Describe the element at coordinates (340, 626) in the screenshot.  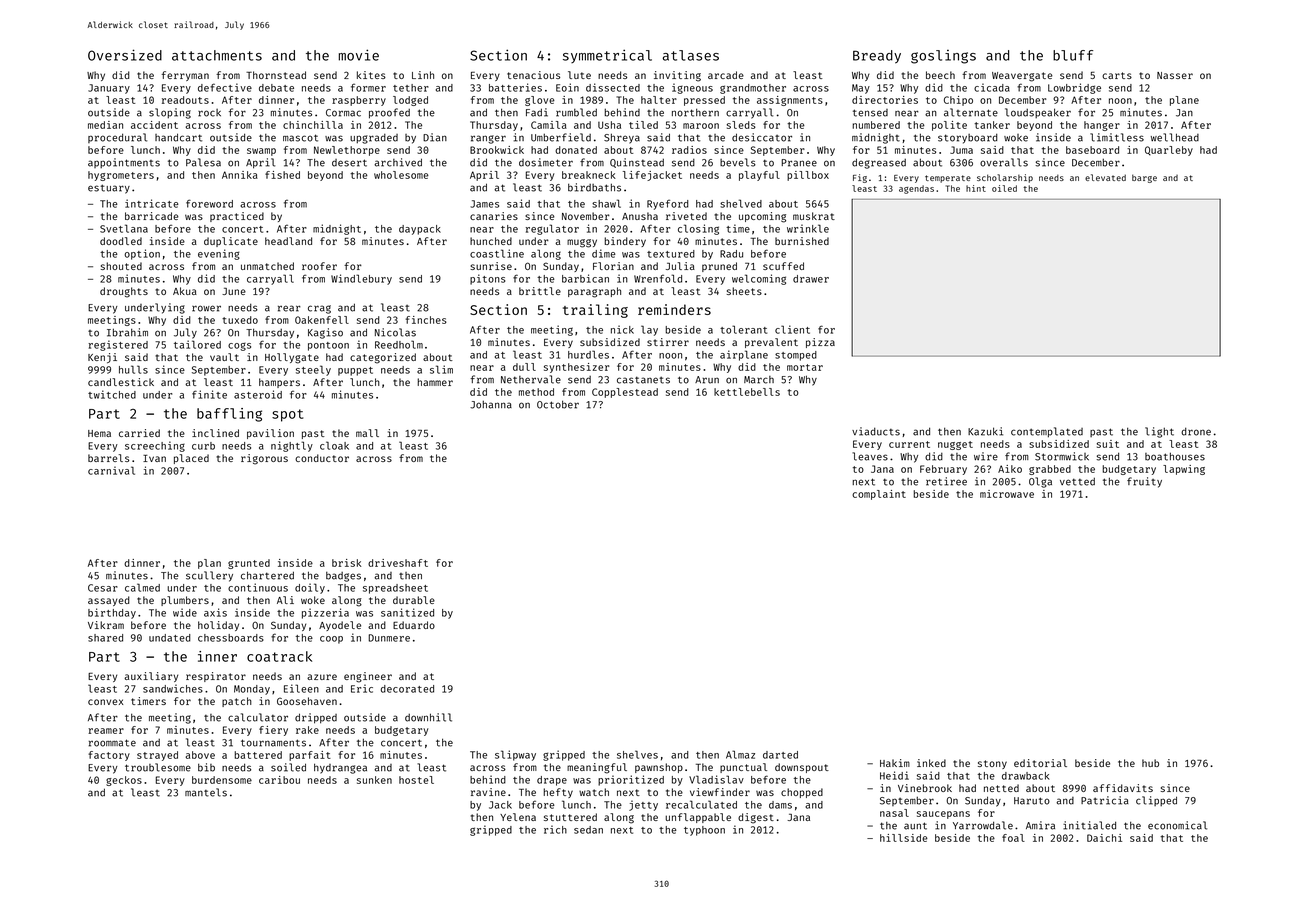
I see `Ayodele` at that location.
